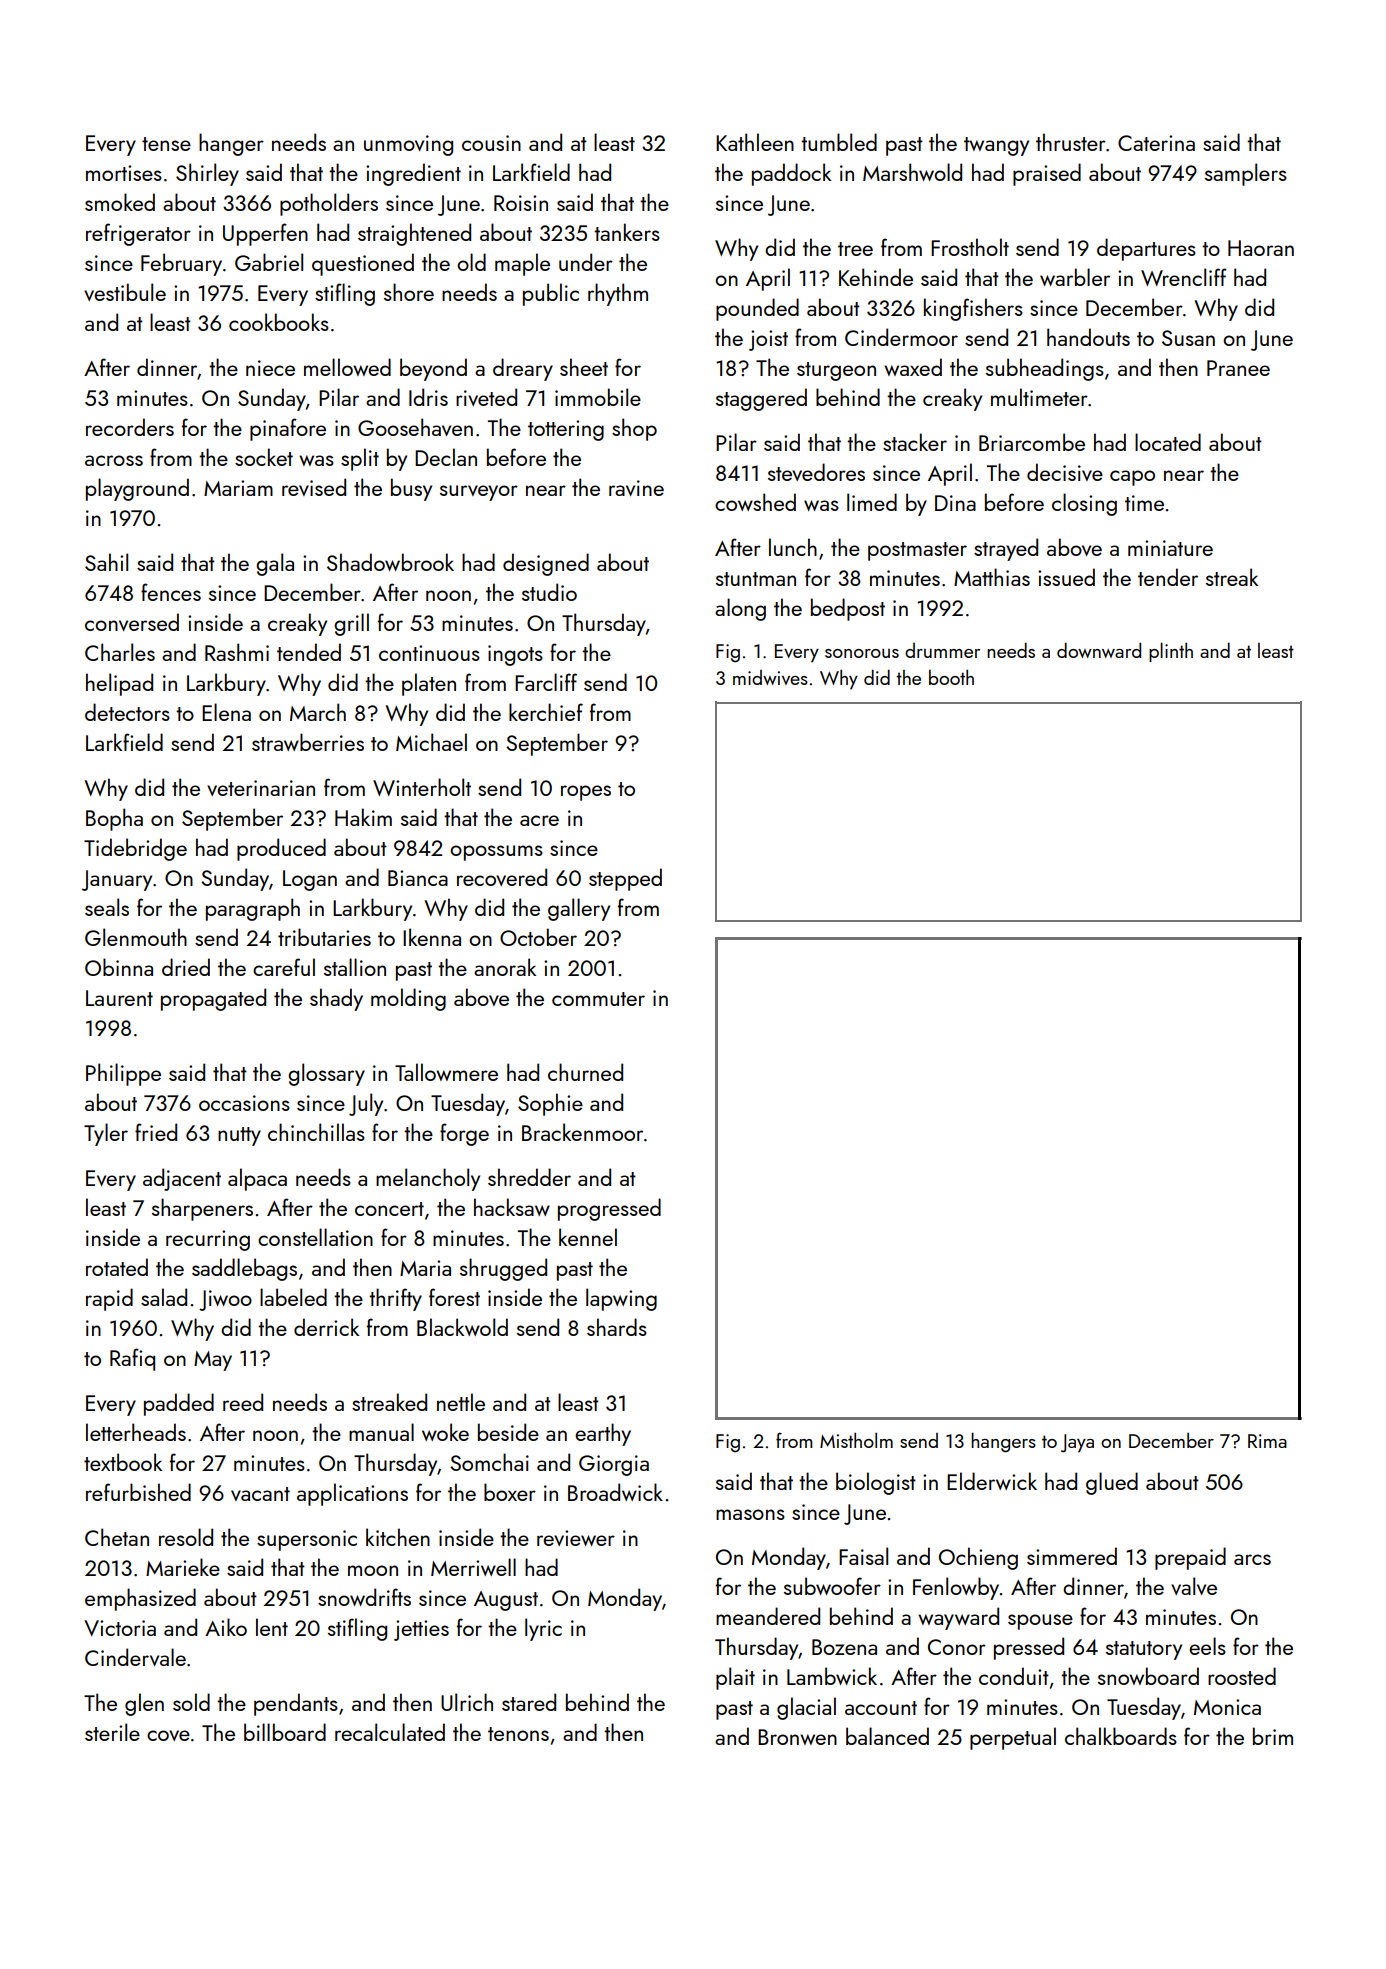 The image size is (1386, 1969). Describe the element at coordinates (521, 203) in the screenshot. I see `Roisin` at that location.
